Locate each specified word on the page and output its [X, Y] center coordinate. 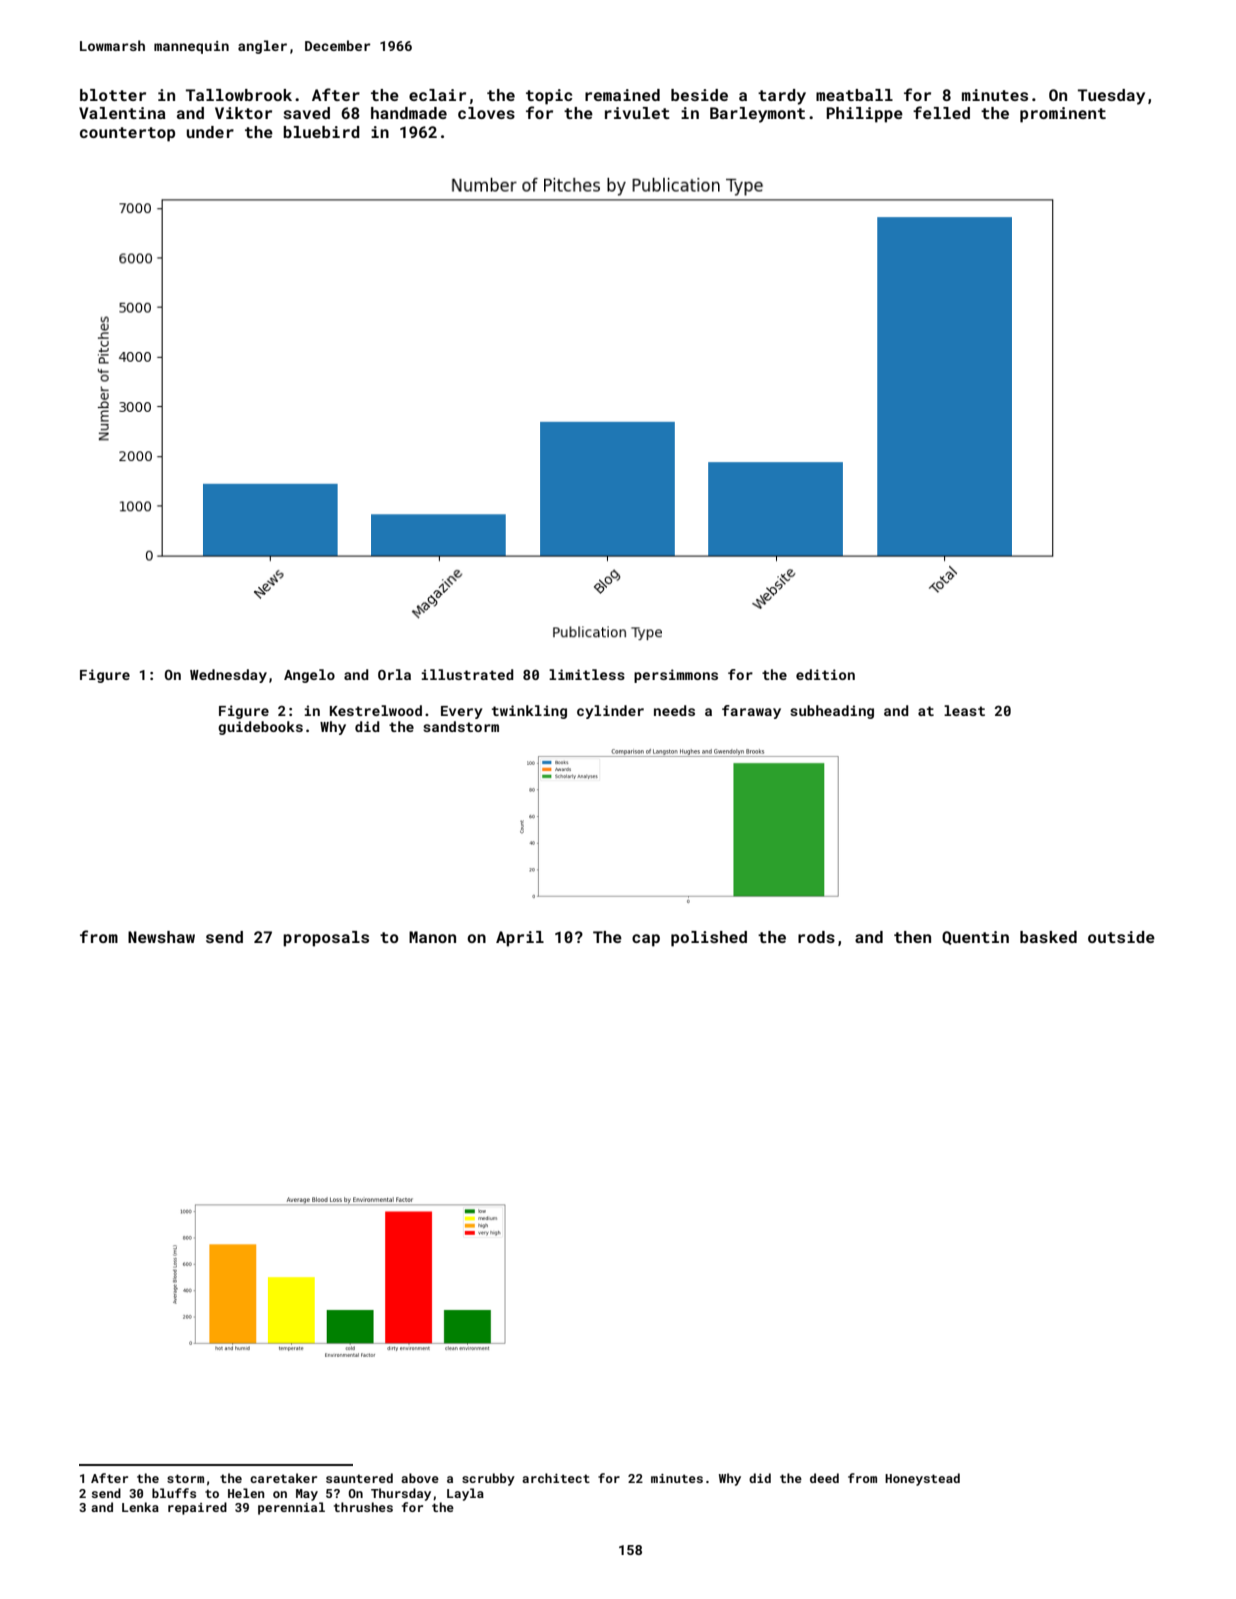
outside [1121, 937]
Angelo [309, 676]
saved [306, 113]
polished [709, 939]
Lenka [140, 1507]
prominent [1063, 115]
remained [622, 95]
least [964, 710]
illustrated [467, 674]
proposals [326, 939]
